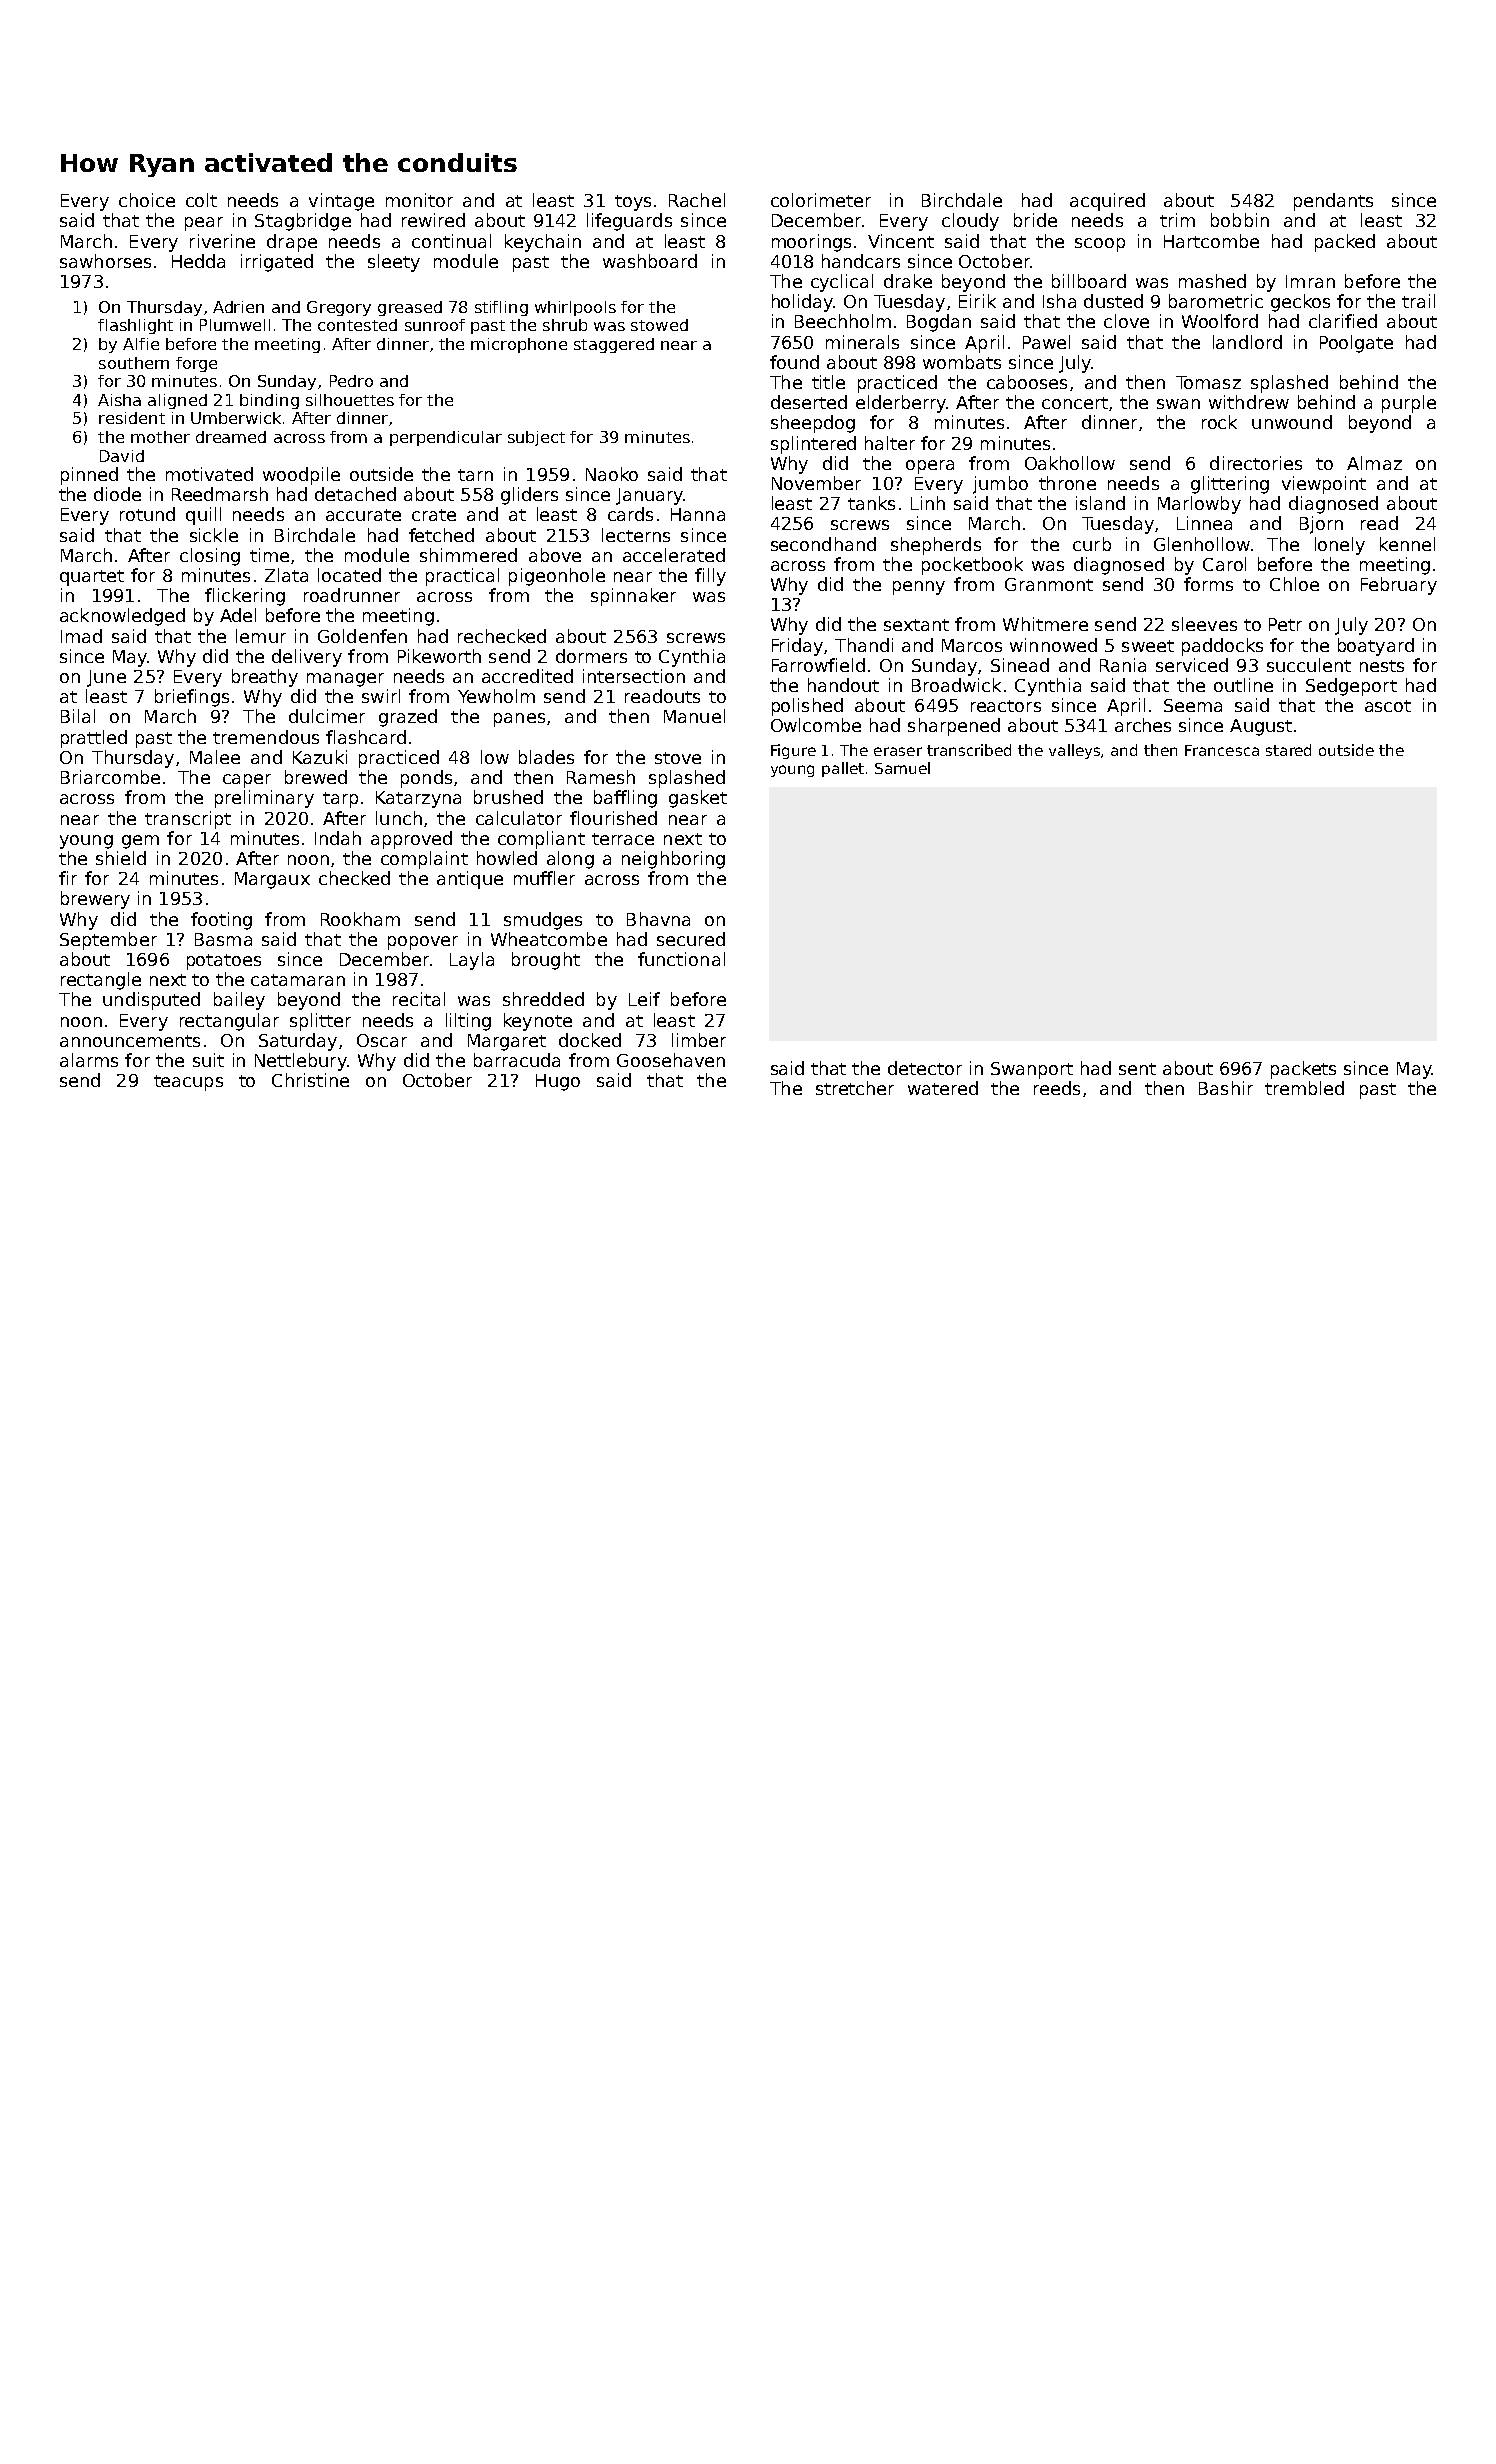 This image has width=1496, height=2464. What do you see at coordinates (106, 678) in the image?
I see `June` at bounding box center [106, 678].
